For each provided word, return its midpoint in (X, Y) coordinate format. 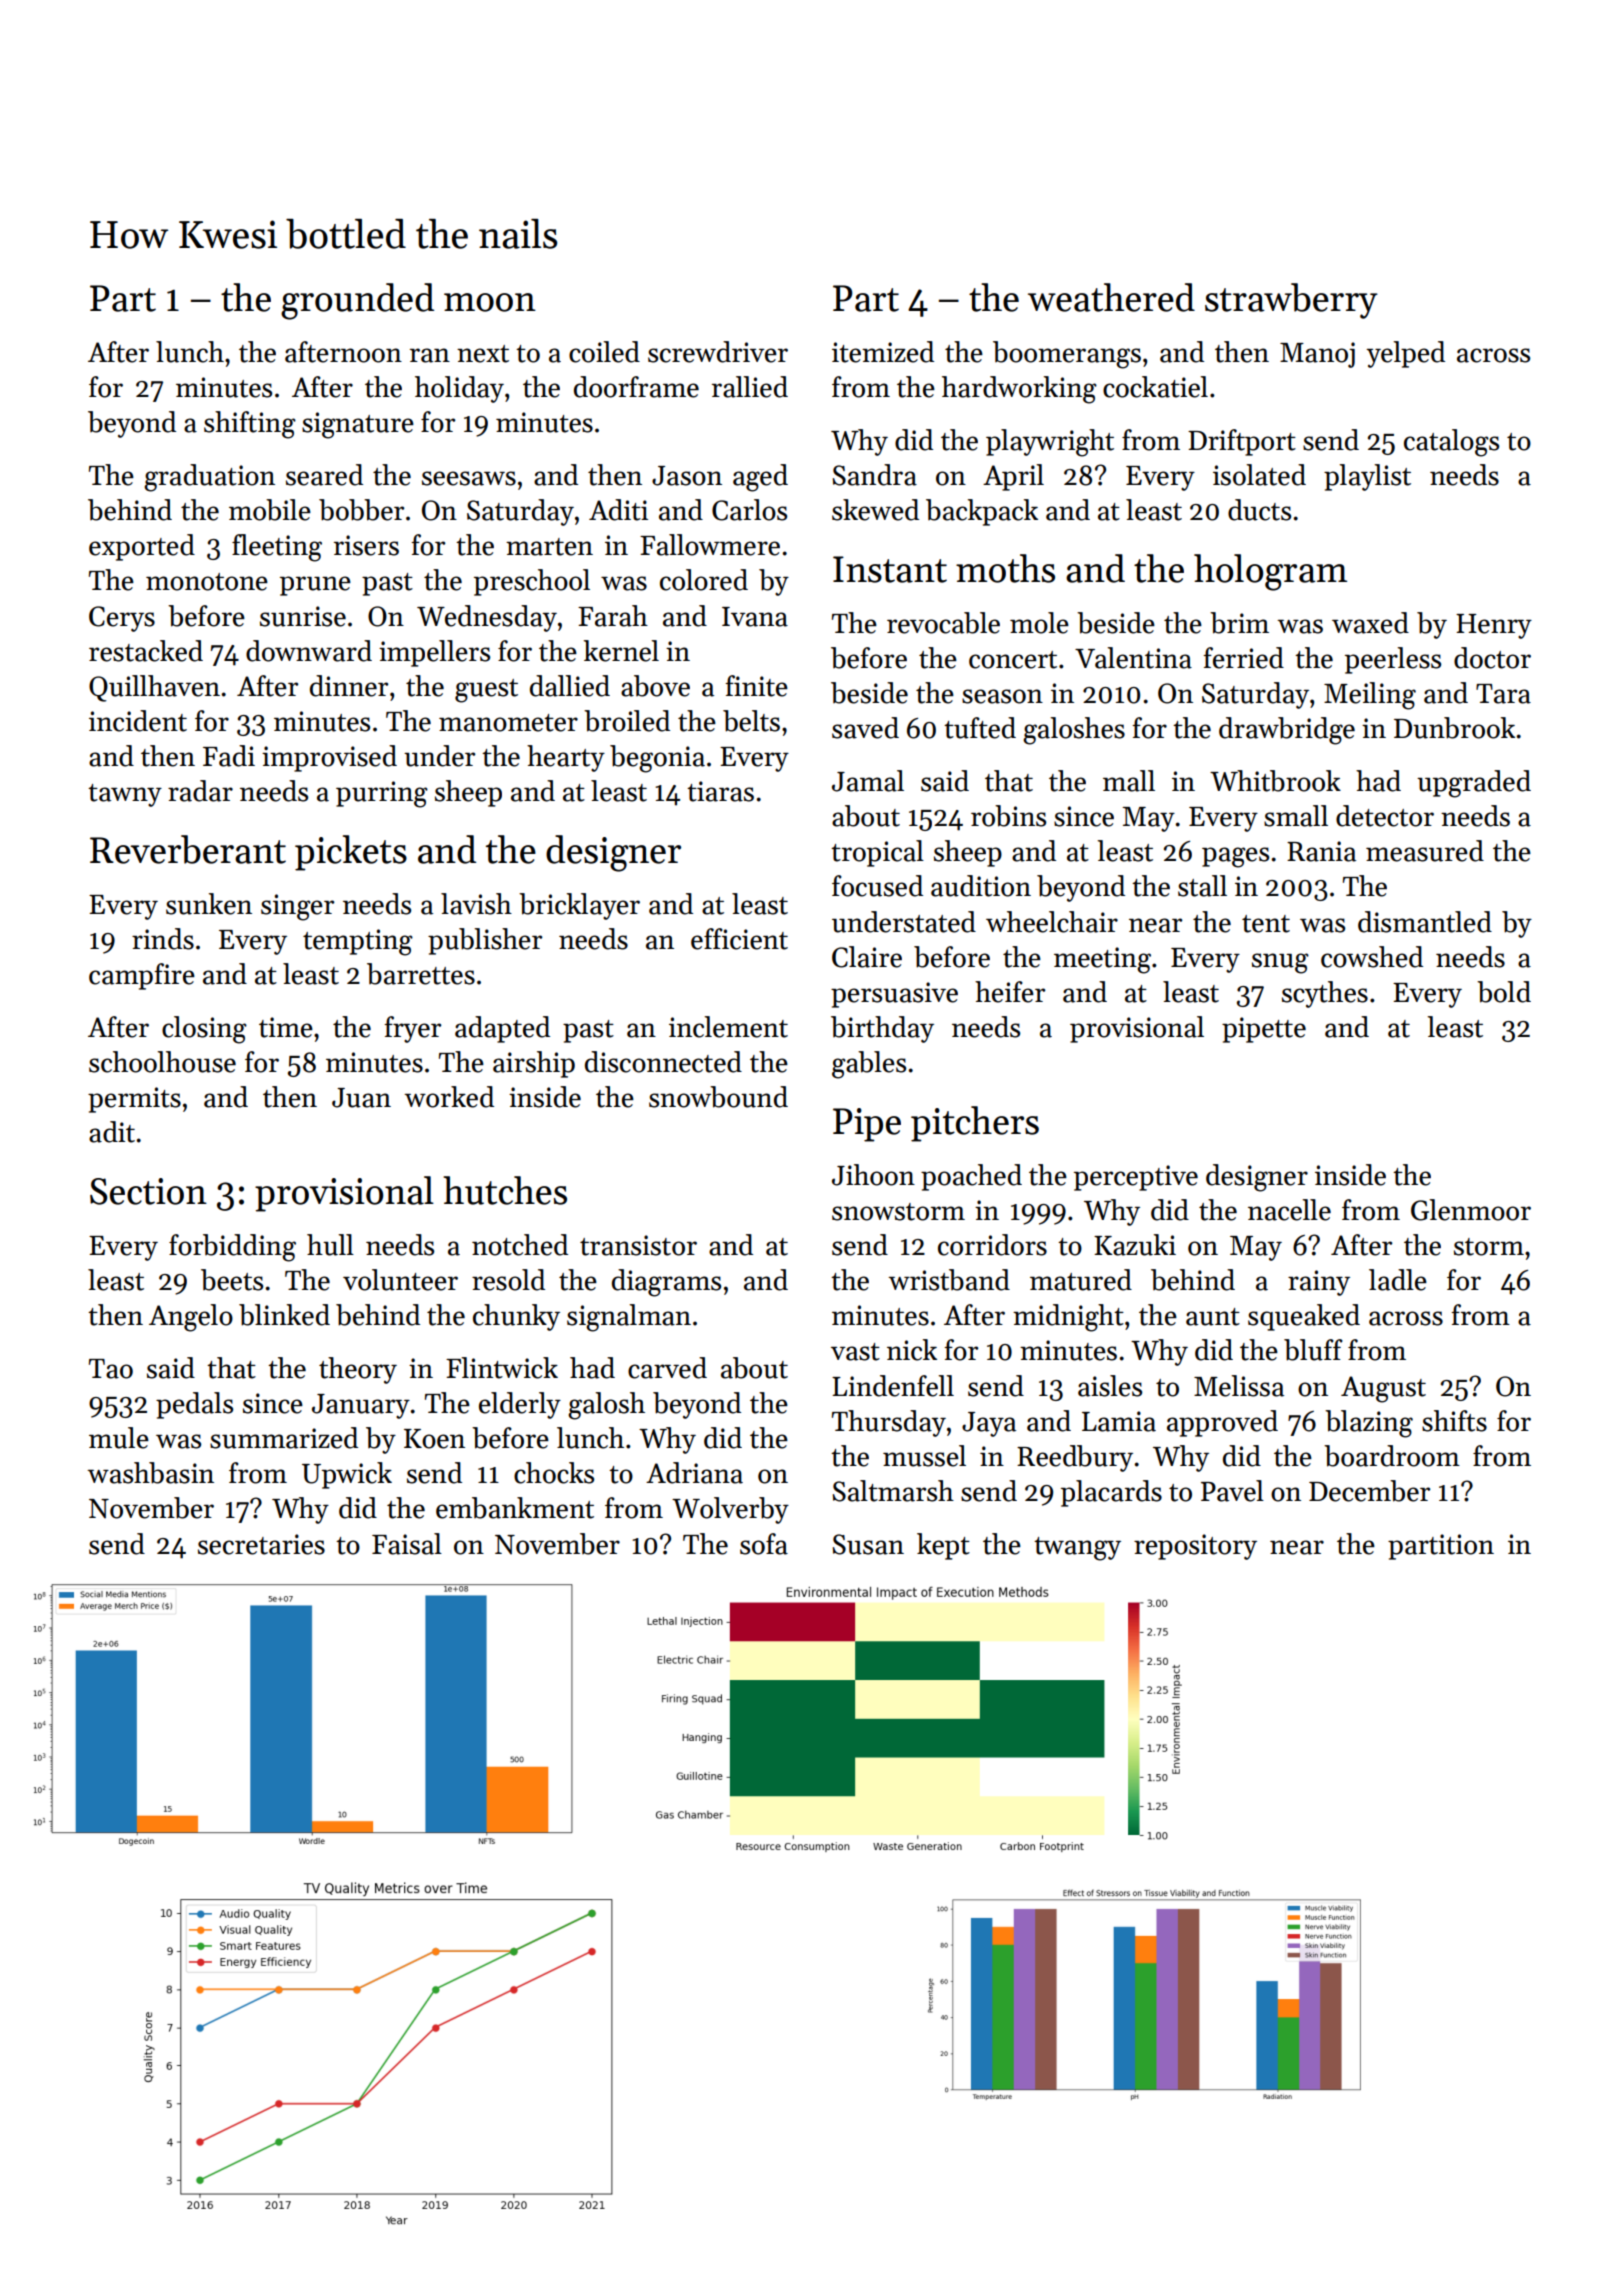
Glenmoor (1471, 1210)
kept (943, 1546)
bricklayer (579, 906)
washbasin (150, 1473)
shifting (250, 425)
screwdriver (718, 352)
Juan (361, 1098)
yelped (1405, 354)
